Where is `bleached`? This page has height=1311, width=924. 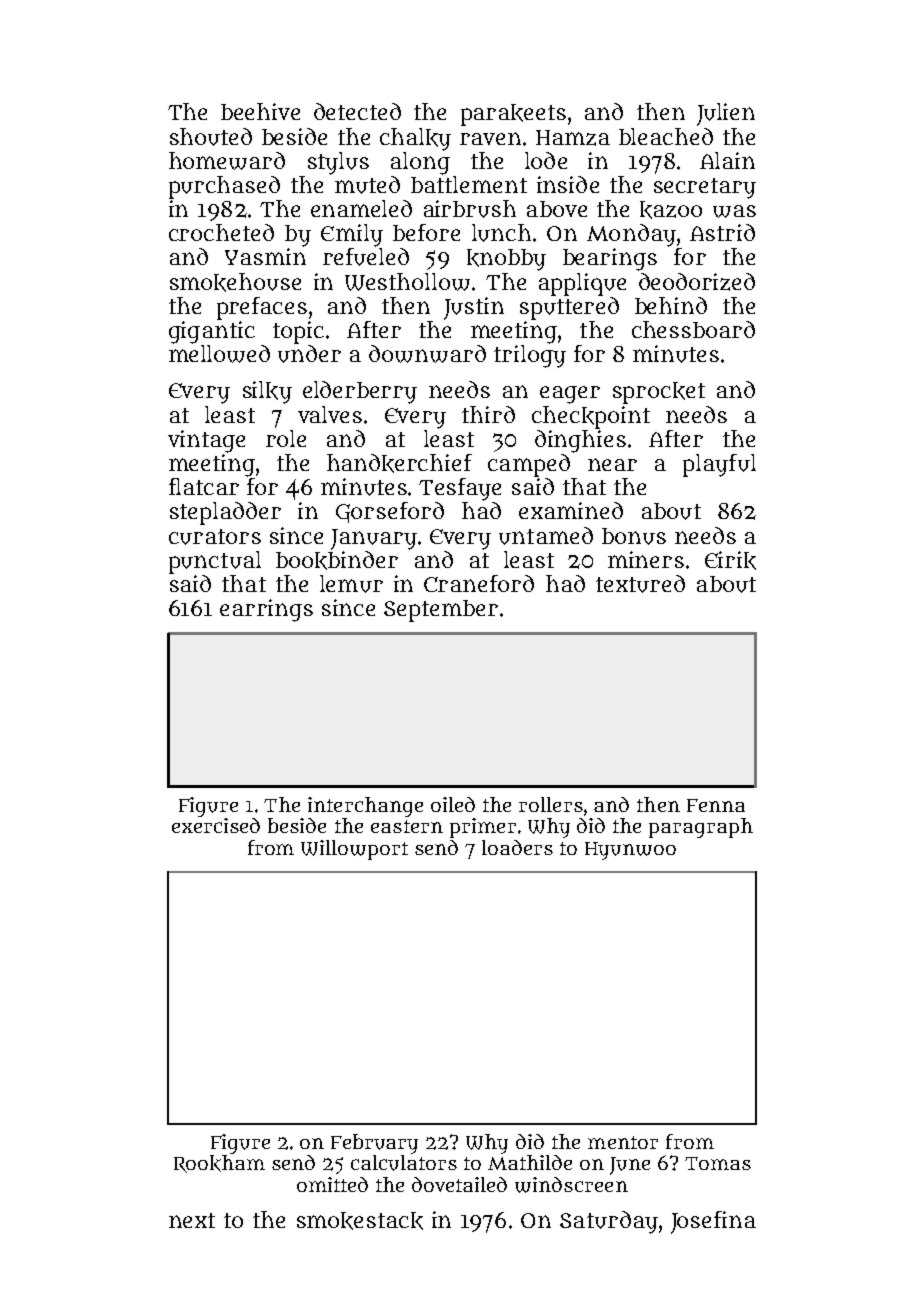 bleached is located at coordinates (666, 136).
